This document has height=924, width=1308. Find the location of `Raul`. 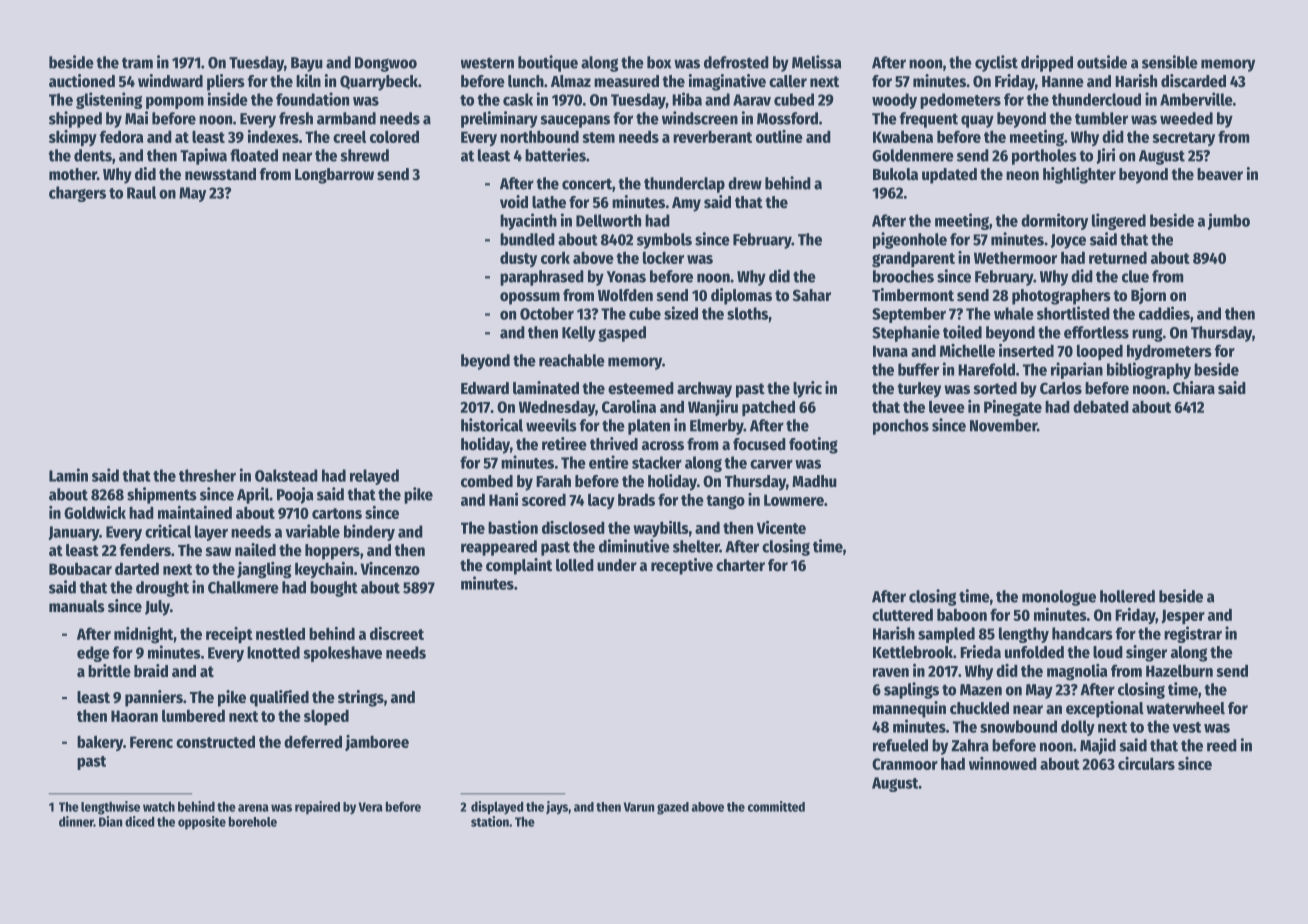

Raul is located at coordinates (141, 192).
